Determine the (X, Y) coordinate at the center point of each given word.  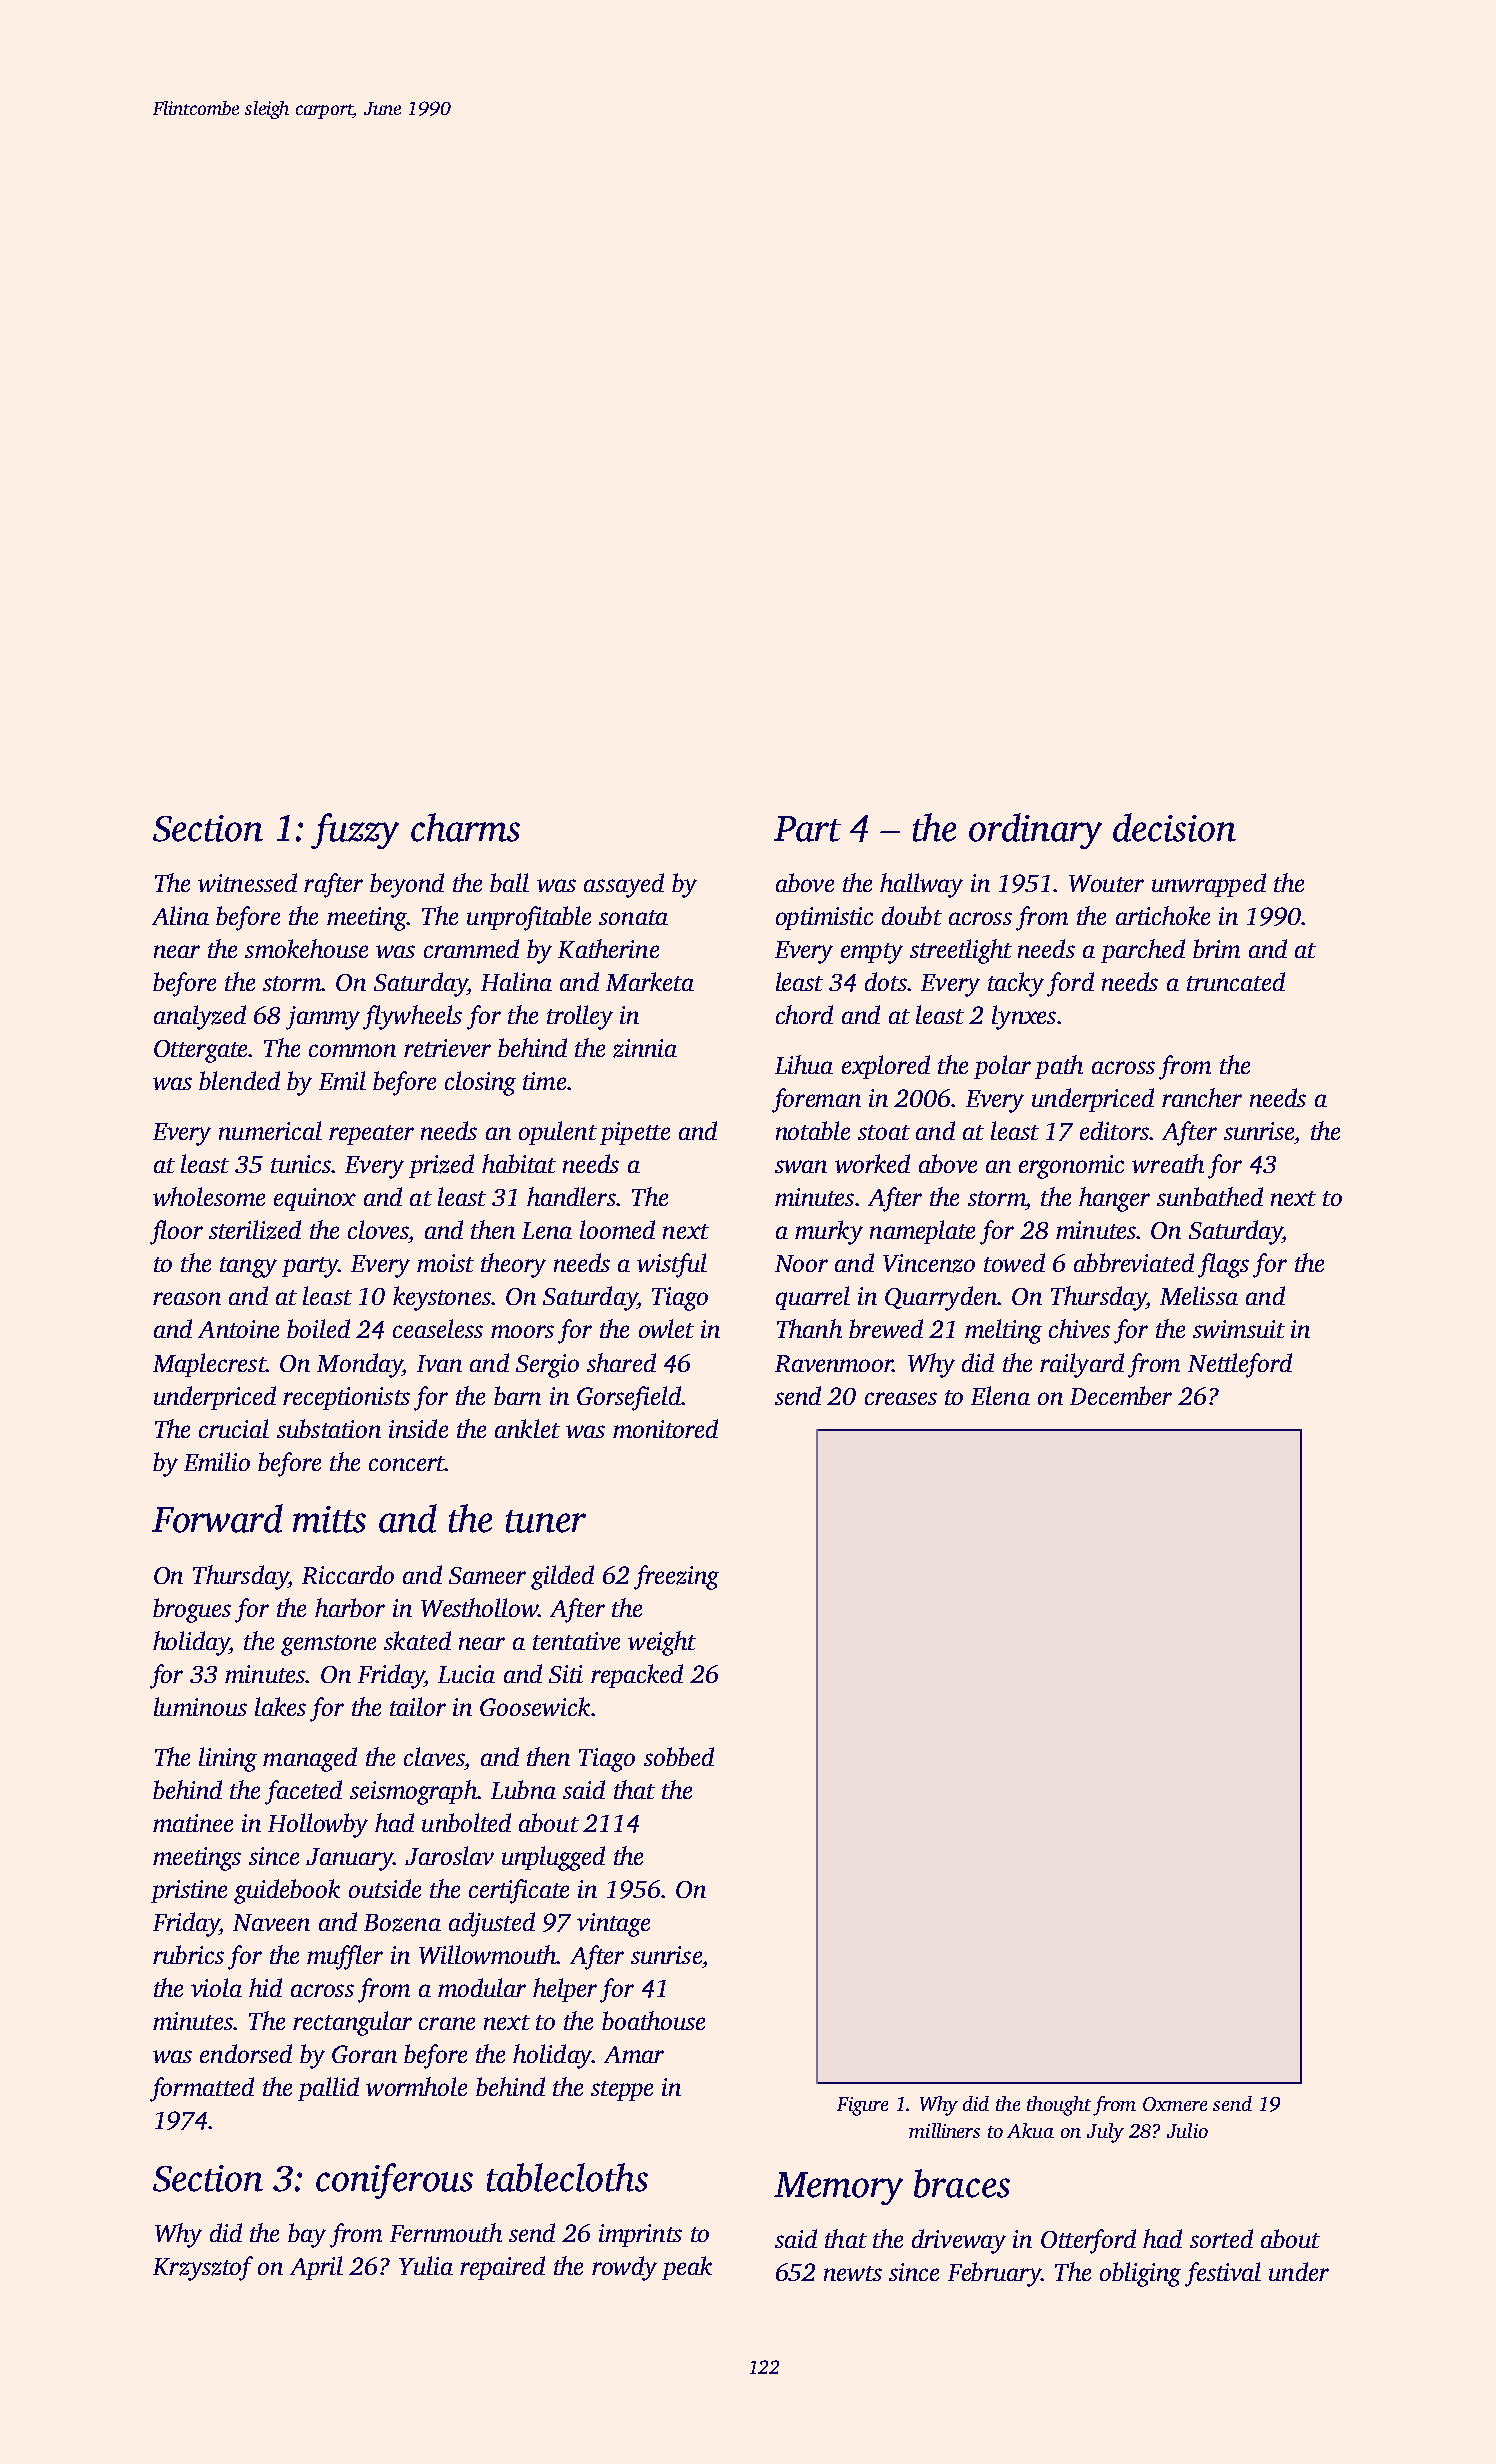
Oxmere (1175, 2104)
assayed (624, 885)
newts (853, 2273)
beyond (407, 885)
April (316, 2268)
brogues (192, 1610)
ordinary (1035, 831)
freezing (676, 1577)
